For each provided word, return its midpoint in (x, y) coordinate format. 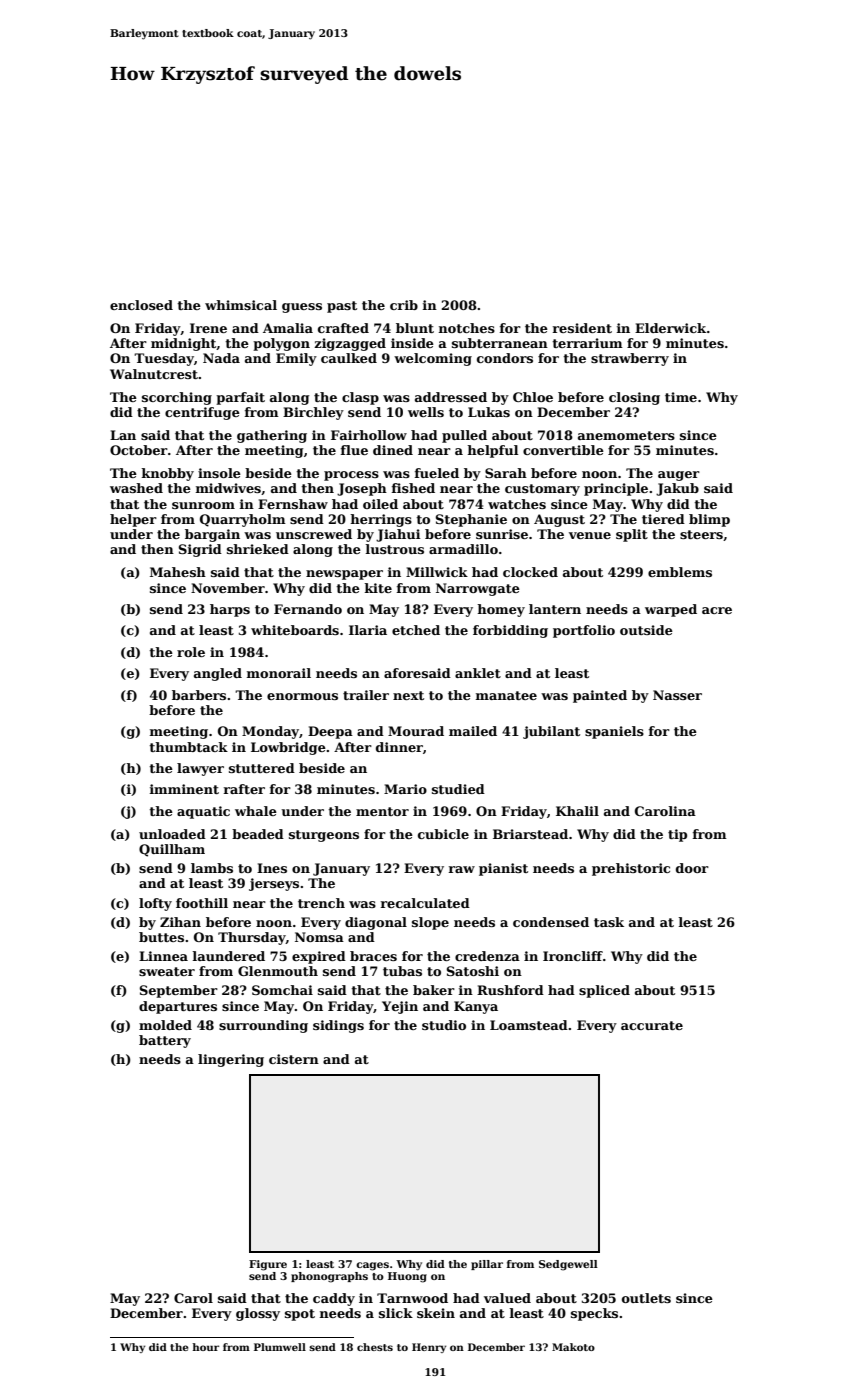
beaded (258, 834)
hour (205, 1347)
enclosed (141, 305)
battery (165, 1041)
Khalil (577, 811)
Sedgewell (568, 1265)
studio (444, 1025)
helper (133, 520)
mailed (473, 731)
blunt (415, 328)
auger (679, 476)
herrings (381, 520)
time (681, 397)
